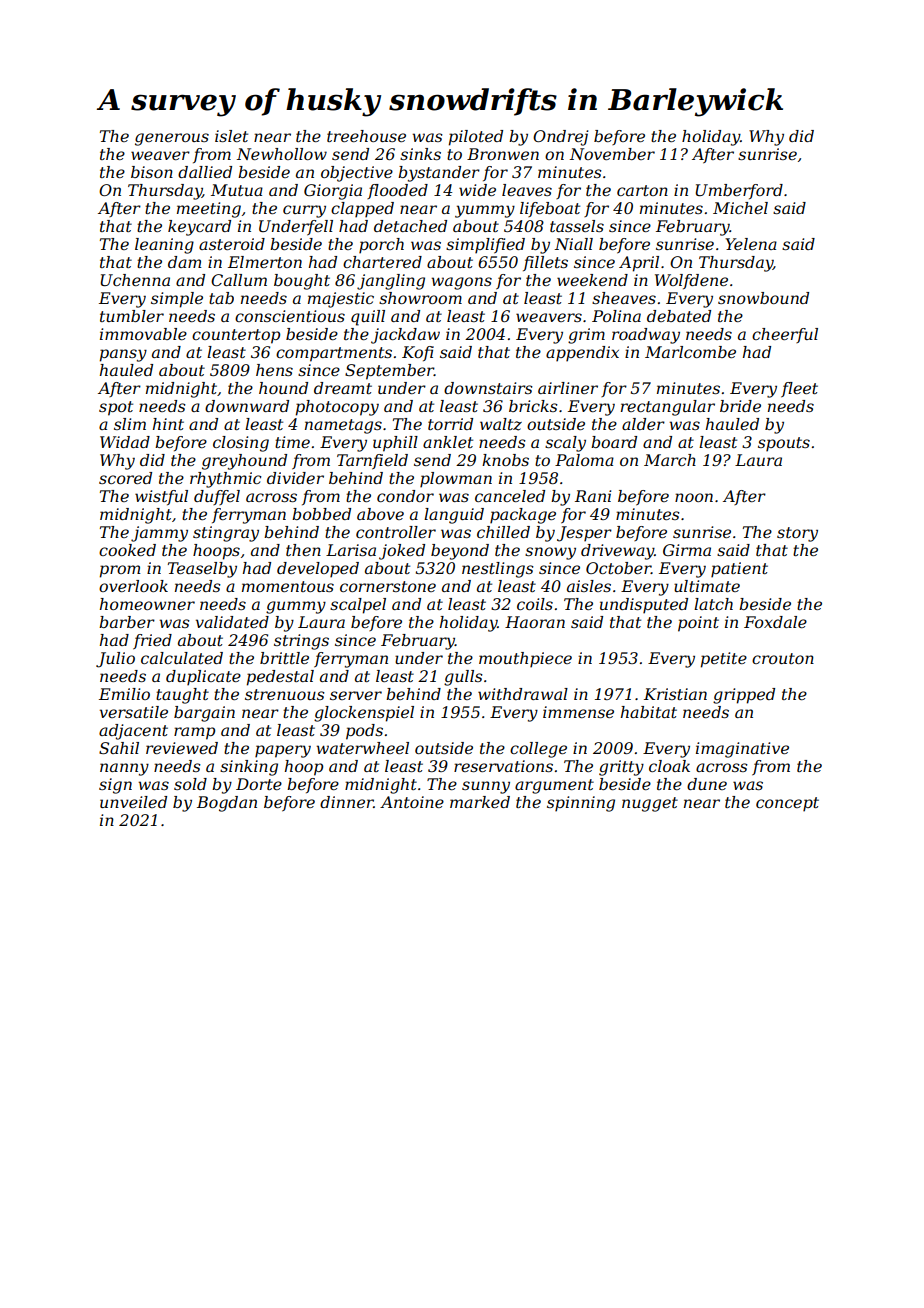 This page has height=1308, width=924. What do you see at coordinates (231, 136) in the page?
I see `islet` at bounding box center [231, 136].
